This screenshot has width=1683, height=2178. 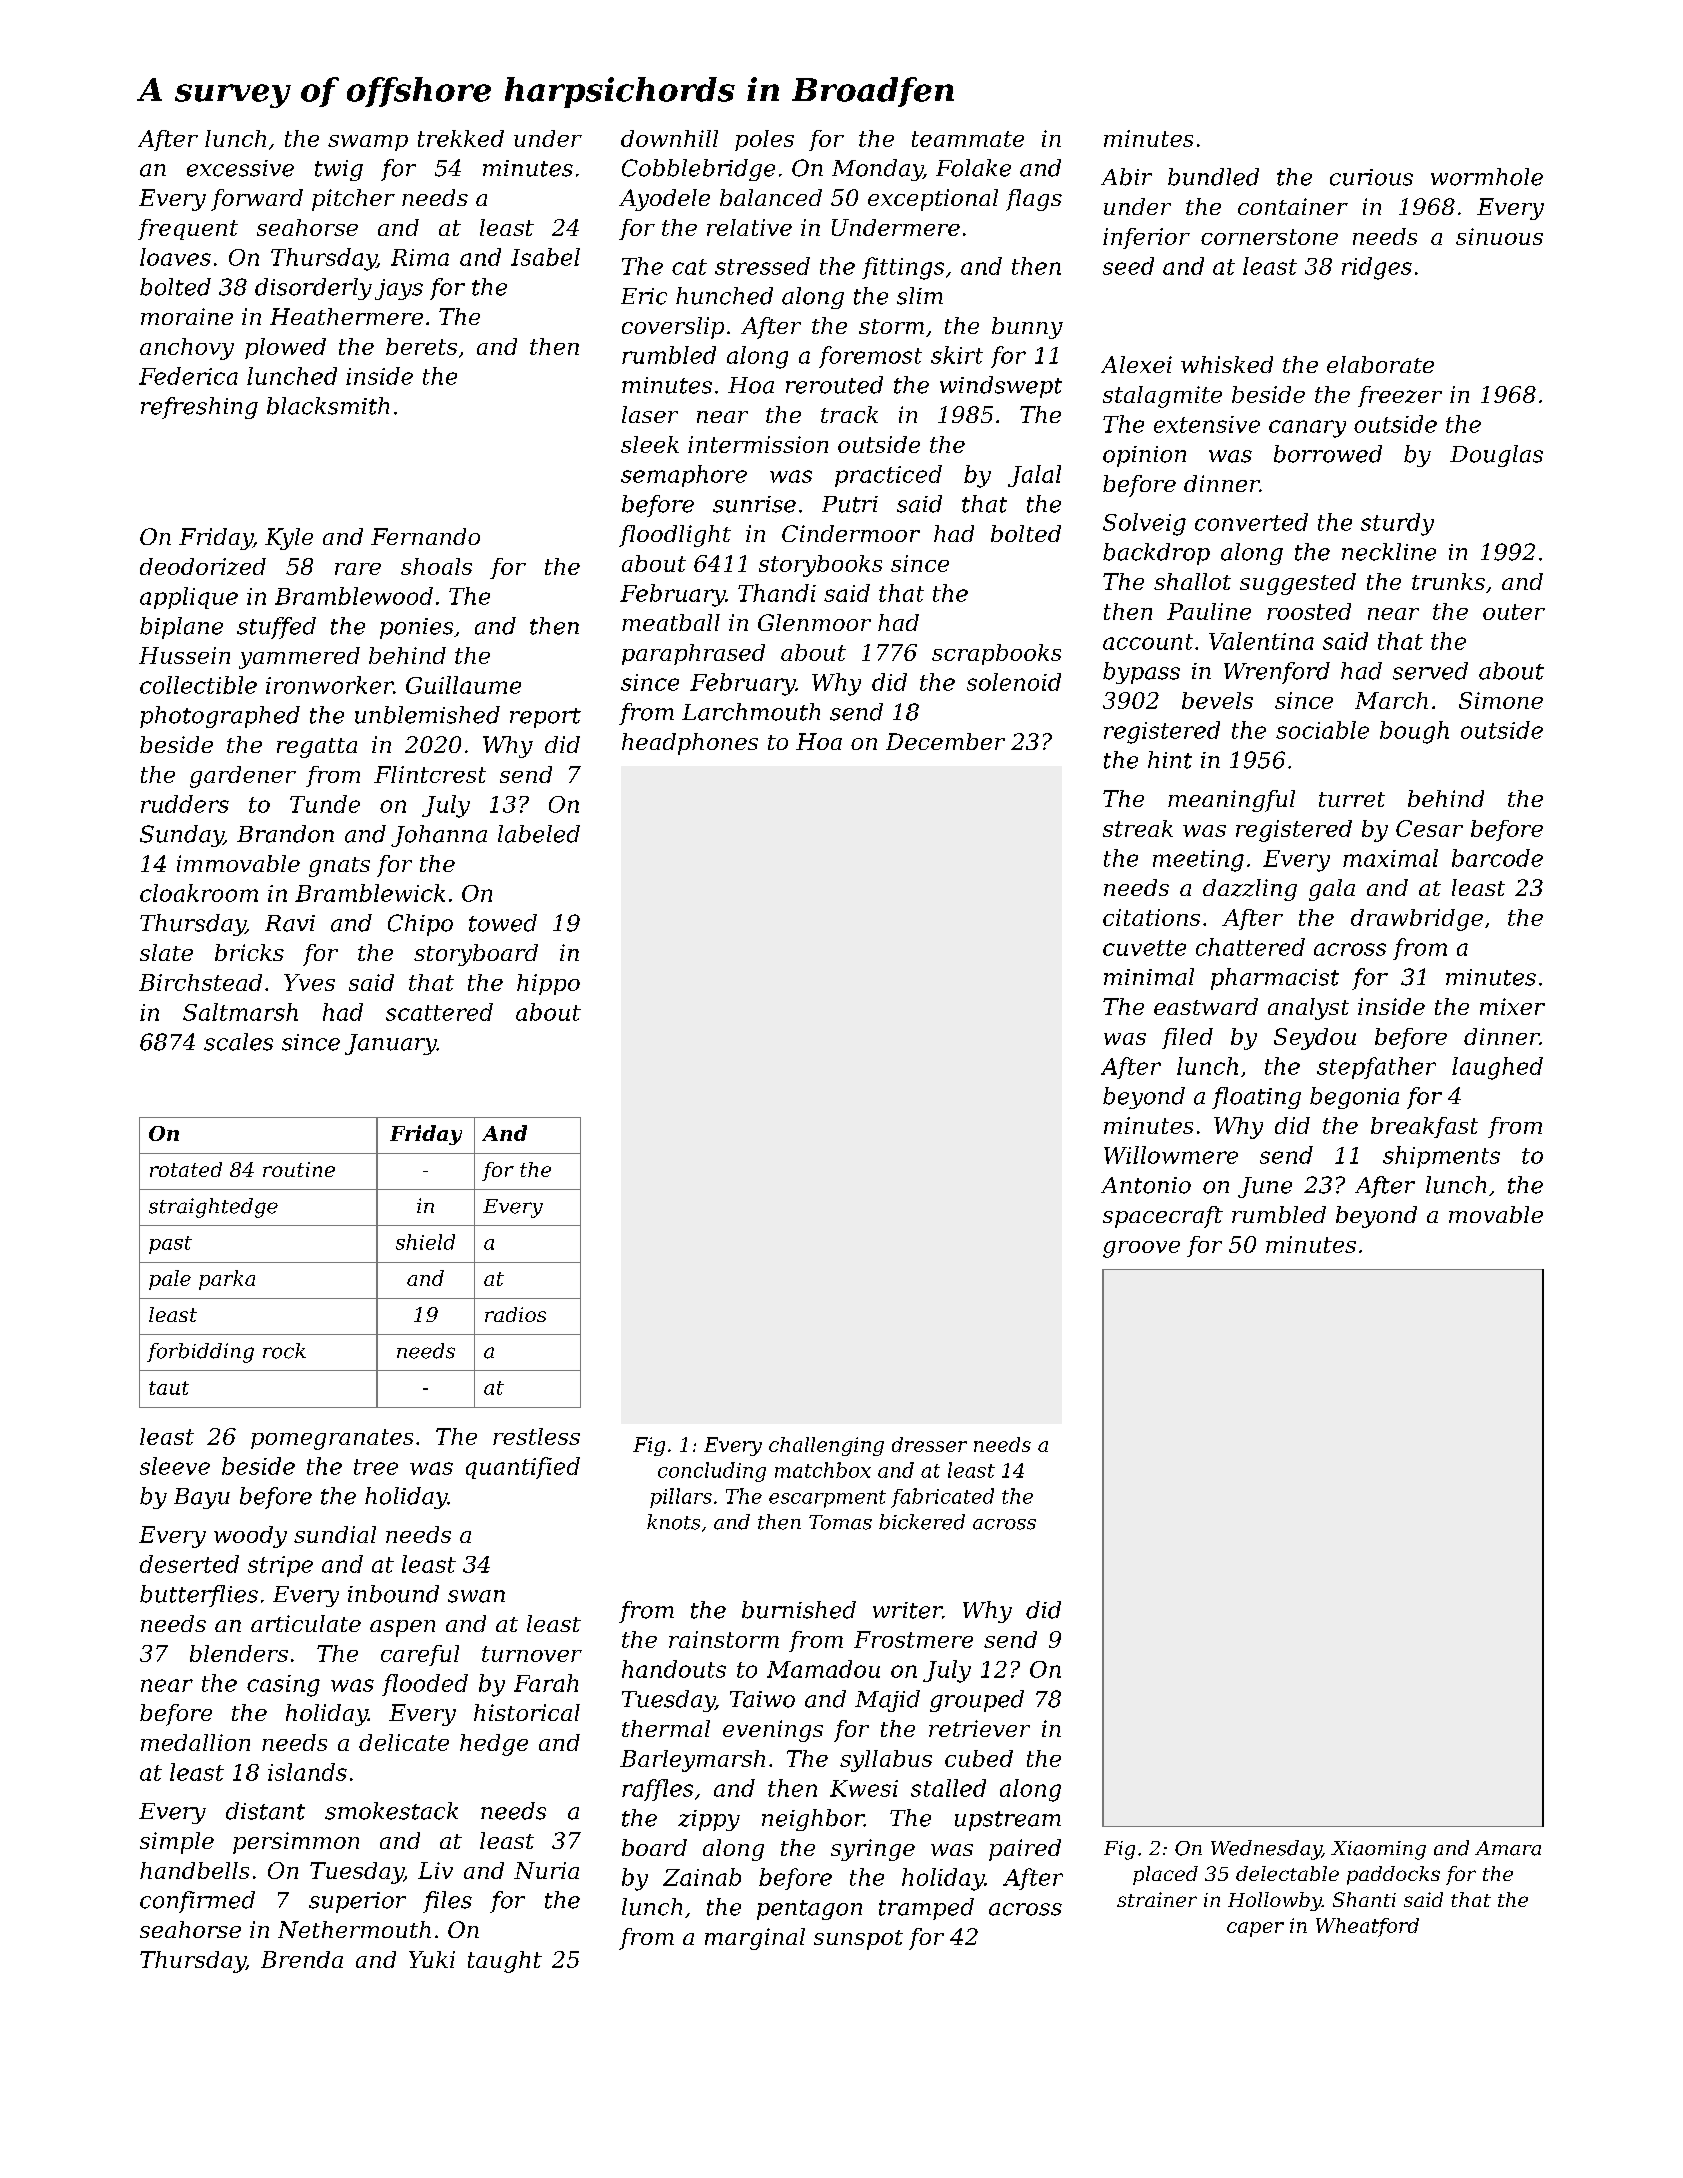 I want to click on trekked, so click(x=461, y=138).
